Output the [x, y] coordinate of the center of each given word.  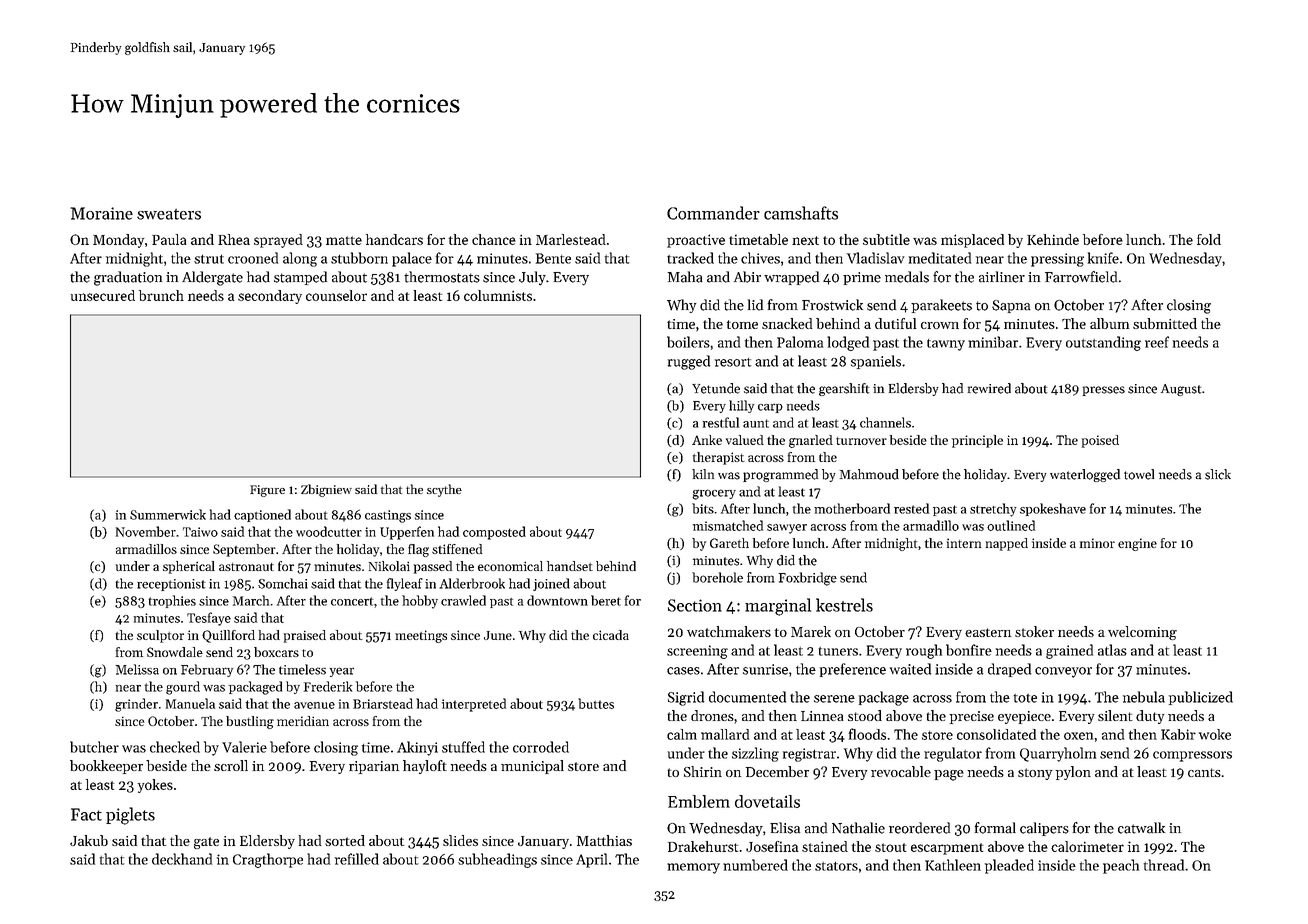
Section [695, 605]
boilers [688, 342]
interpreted [474, 705]
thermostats [442, 277]
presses [1104, 391]
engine [1137, 544]
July [532, 278]
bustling [250, 722]
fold [1209, 239]
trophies [172, 601]
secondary [270, 297]
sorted [345, 840]
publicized [1201, 698]
